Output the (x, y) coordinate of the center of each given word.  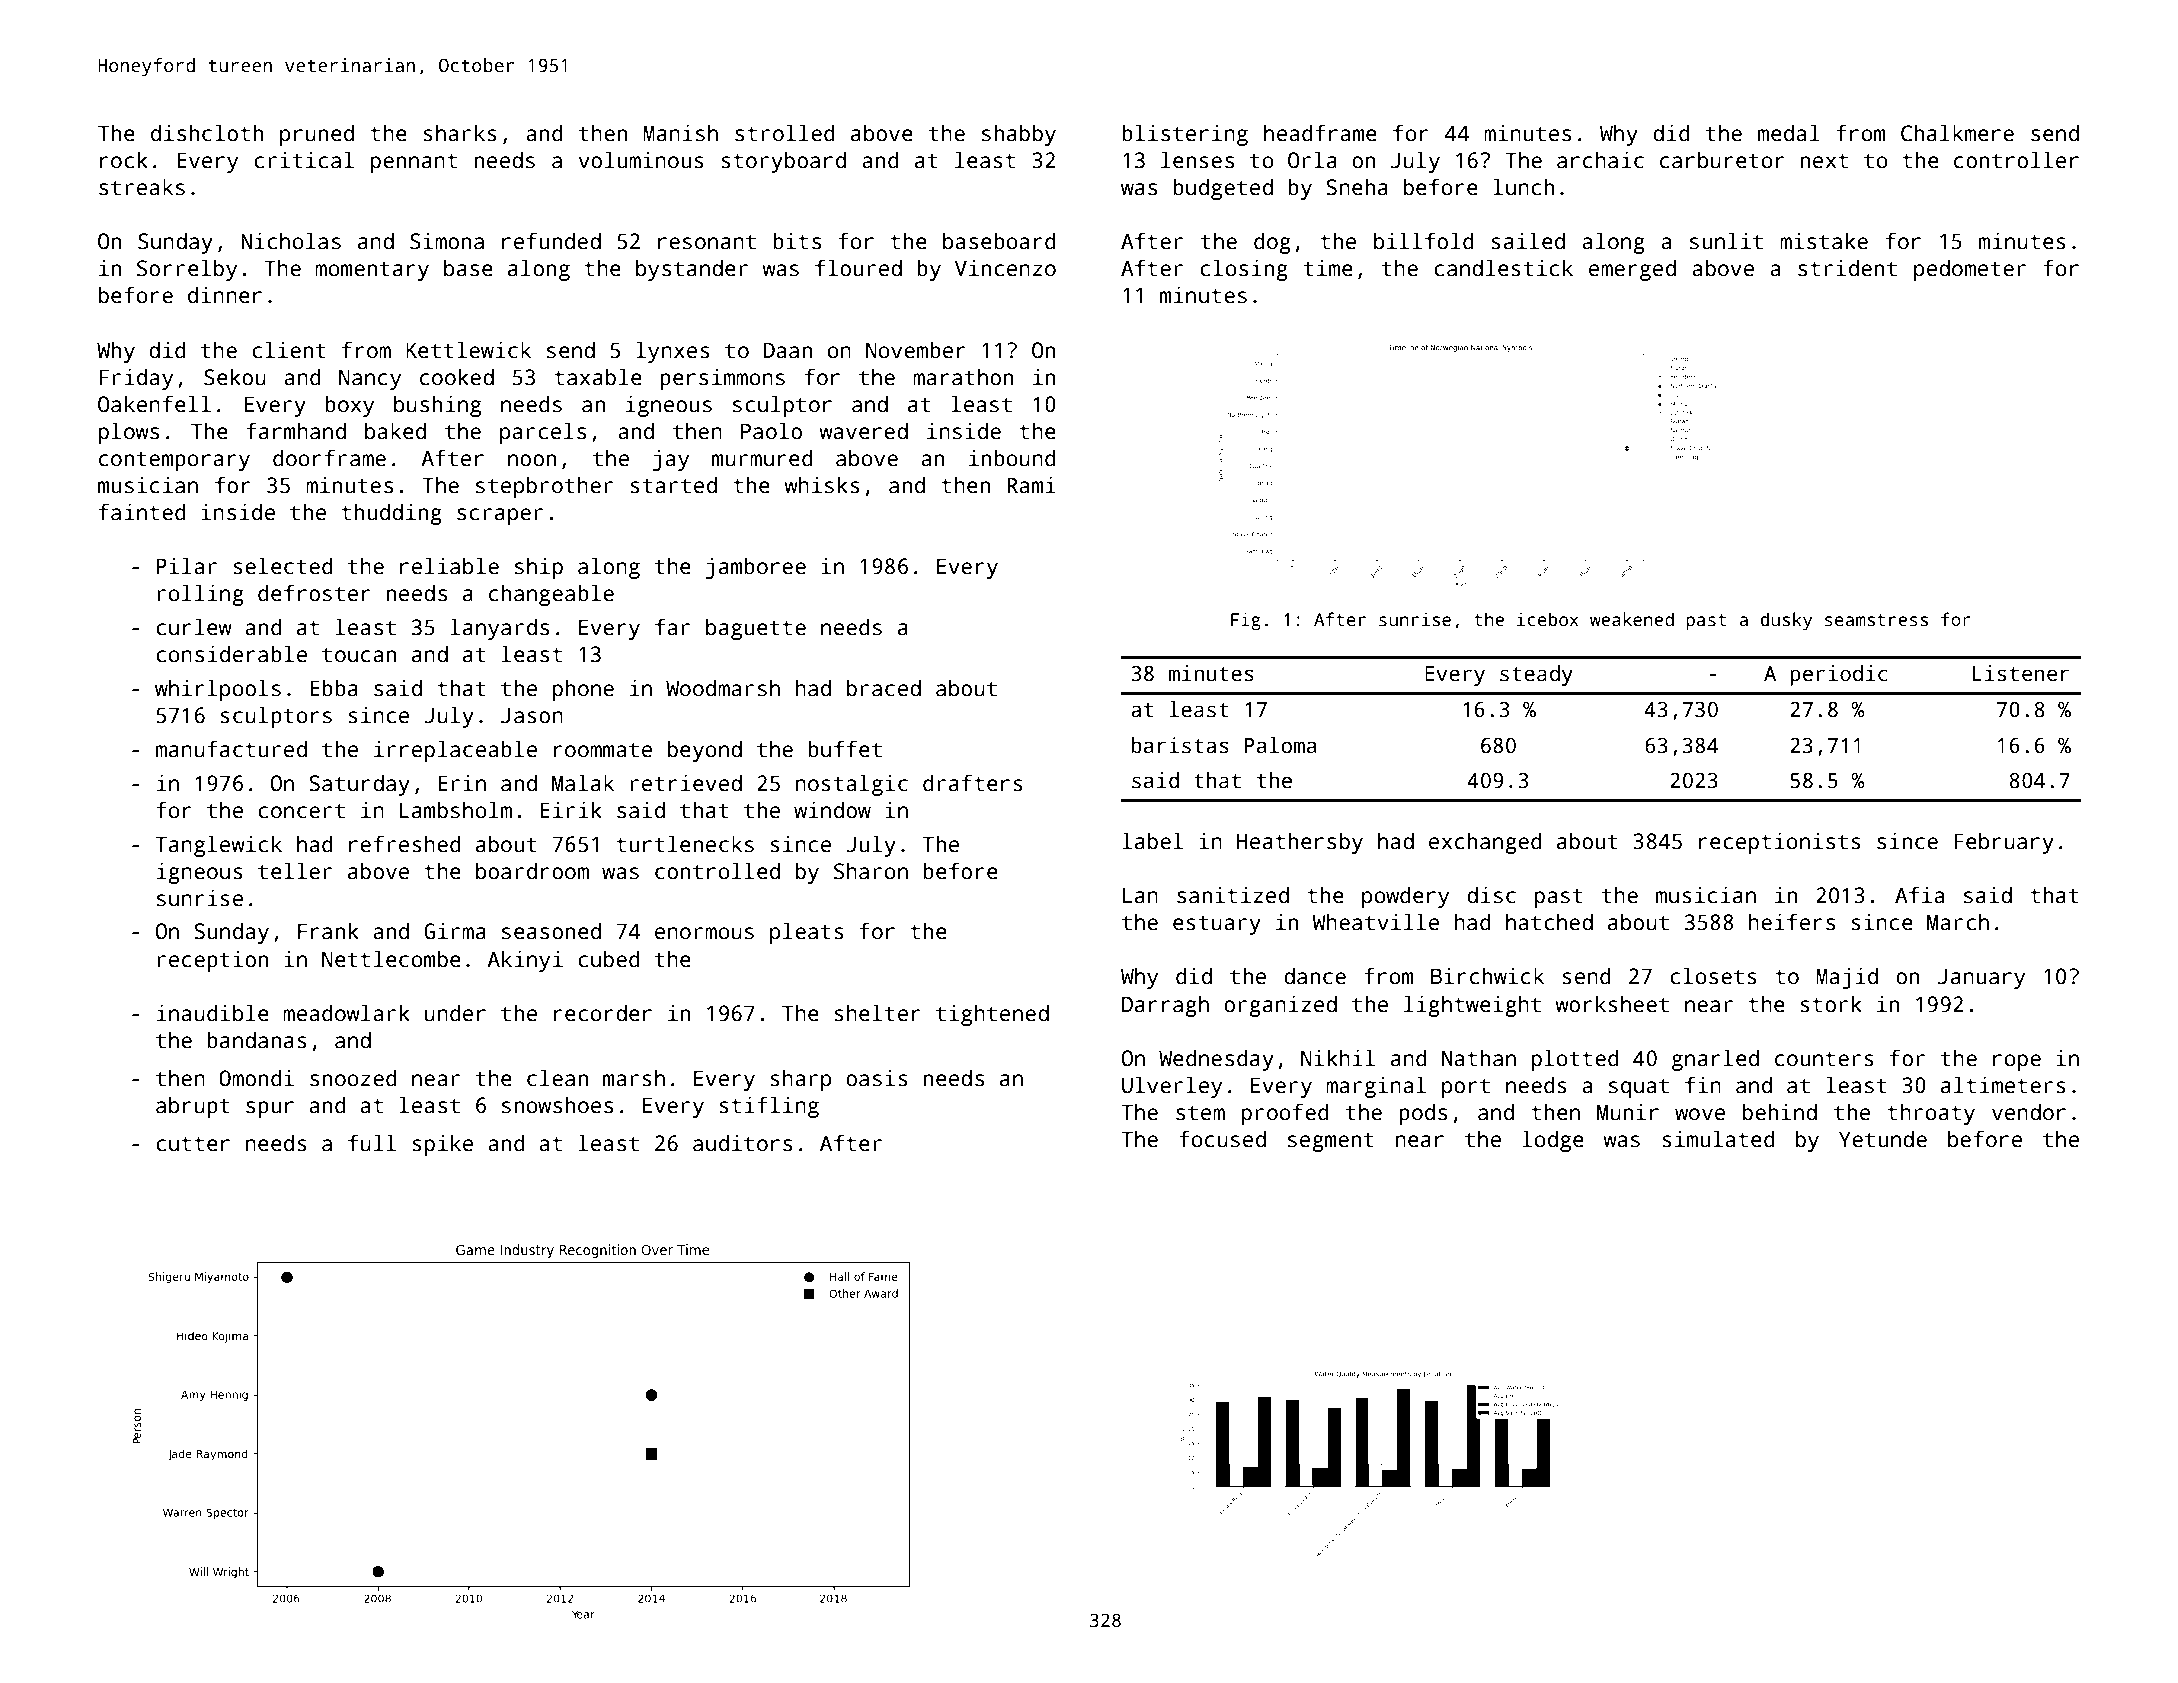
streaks (142, 187)
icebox (1547, 619)
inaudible (213, 1013)
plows (129, 433)
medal (1789, 133)
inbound (1012, 458)
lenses (1197, 160)
